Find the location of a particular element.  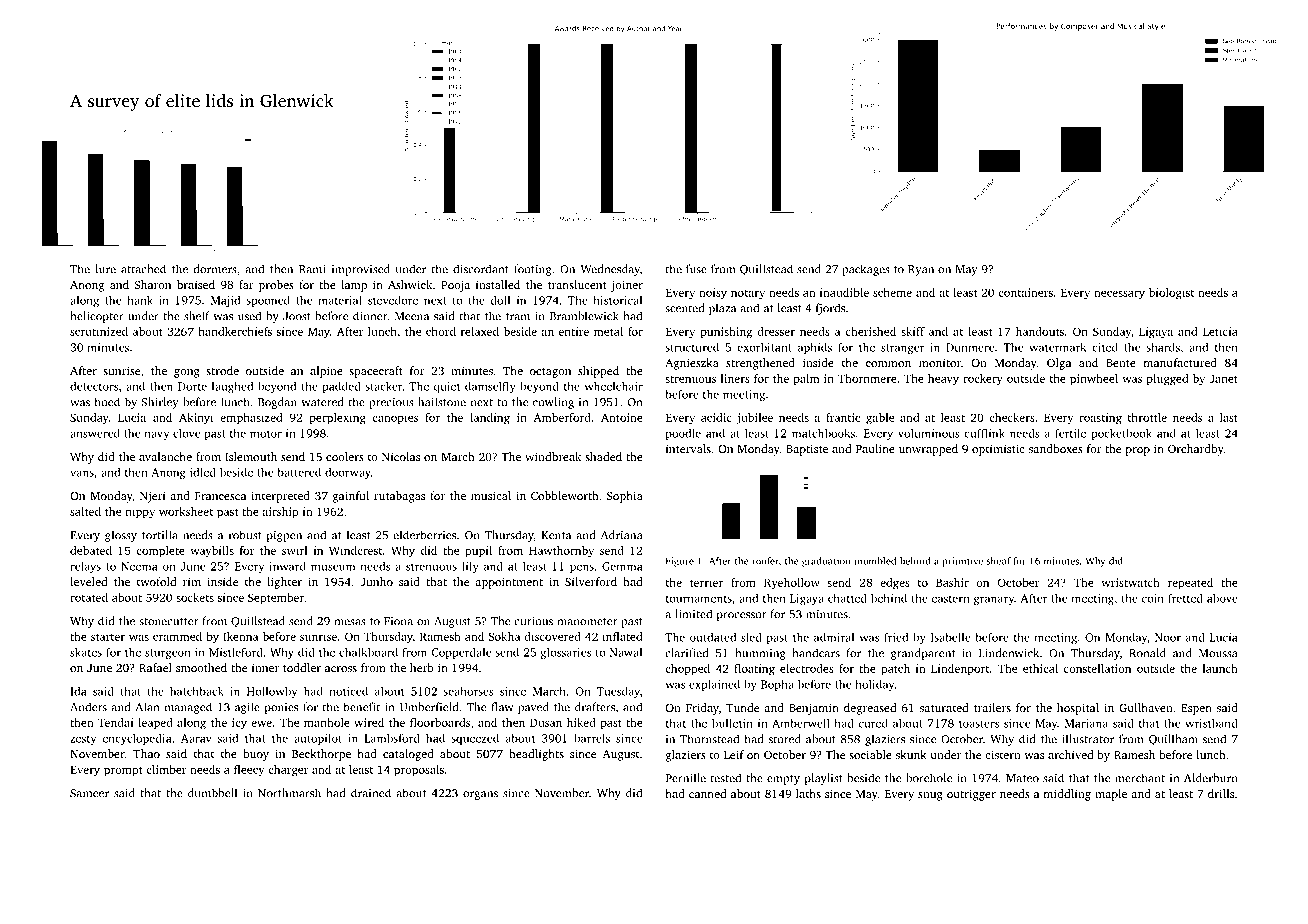

Noor is located at coordinates (1168, 637).
